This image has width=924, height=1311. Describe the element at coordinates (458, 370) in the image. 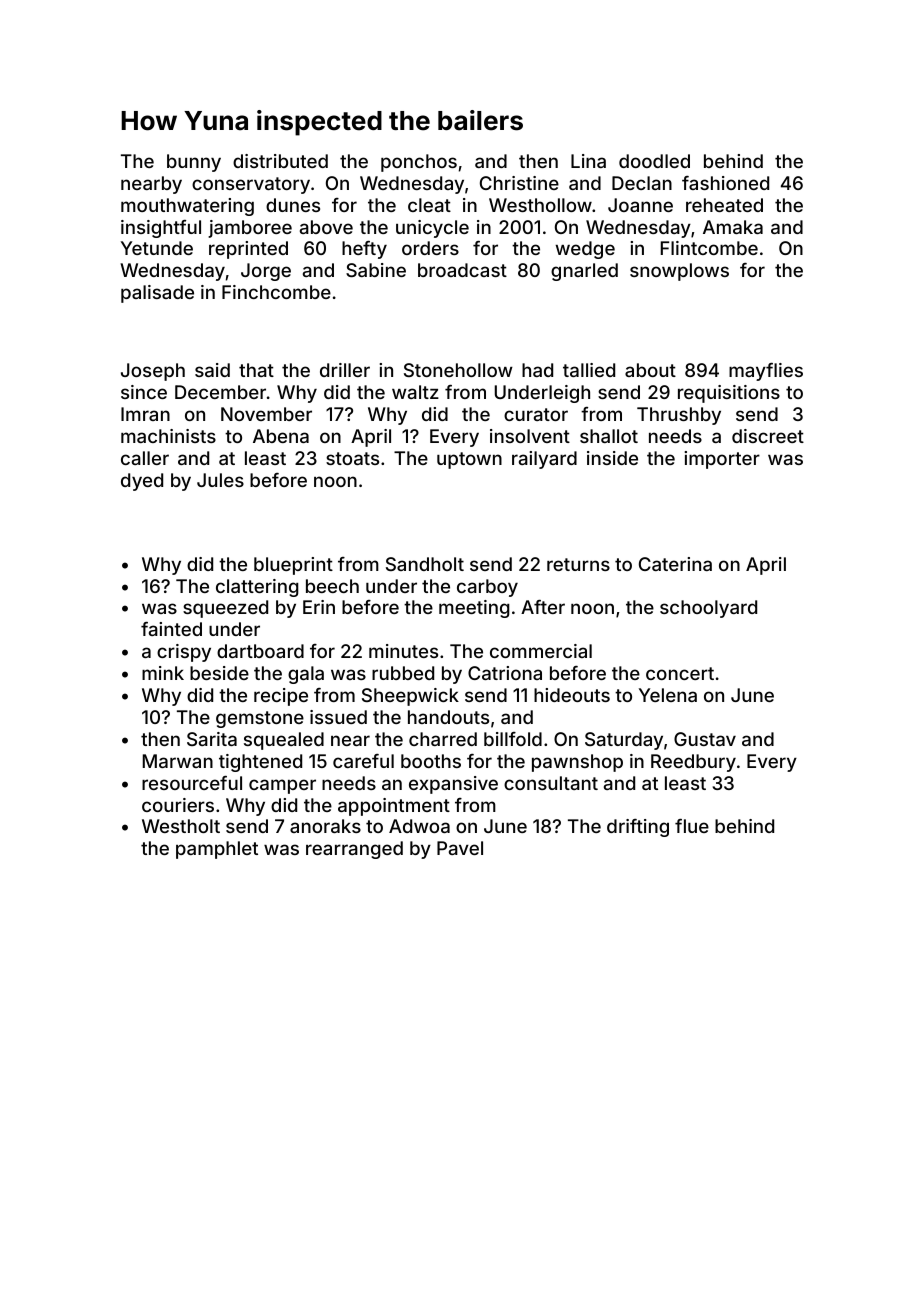

I see `Stonehollow` at that location.
